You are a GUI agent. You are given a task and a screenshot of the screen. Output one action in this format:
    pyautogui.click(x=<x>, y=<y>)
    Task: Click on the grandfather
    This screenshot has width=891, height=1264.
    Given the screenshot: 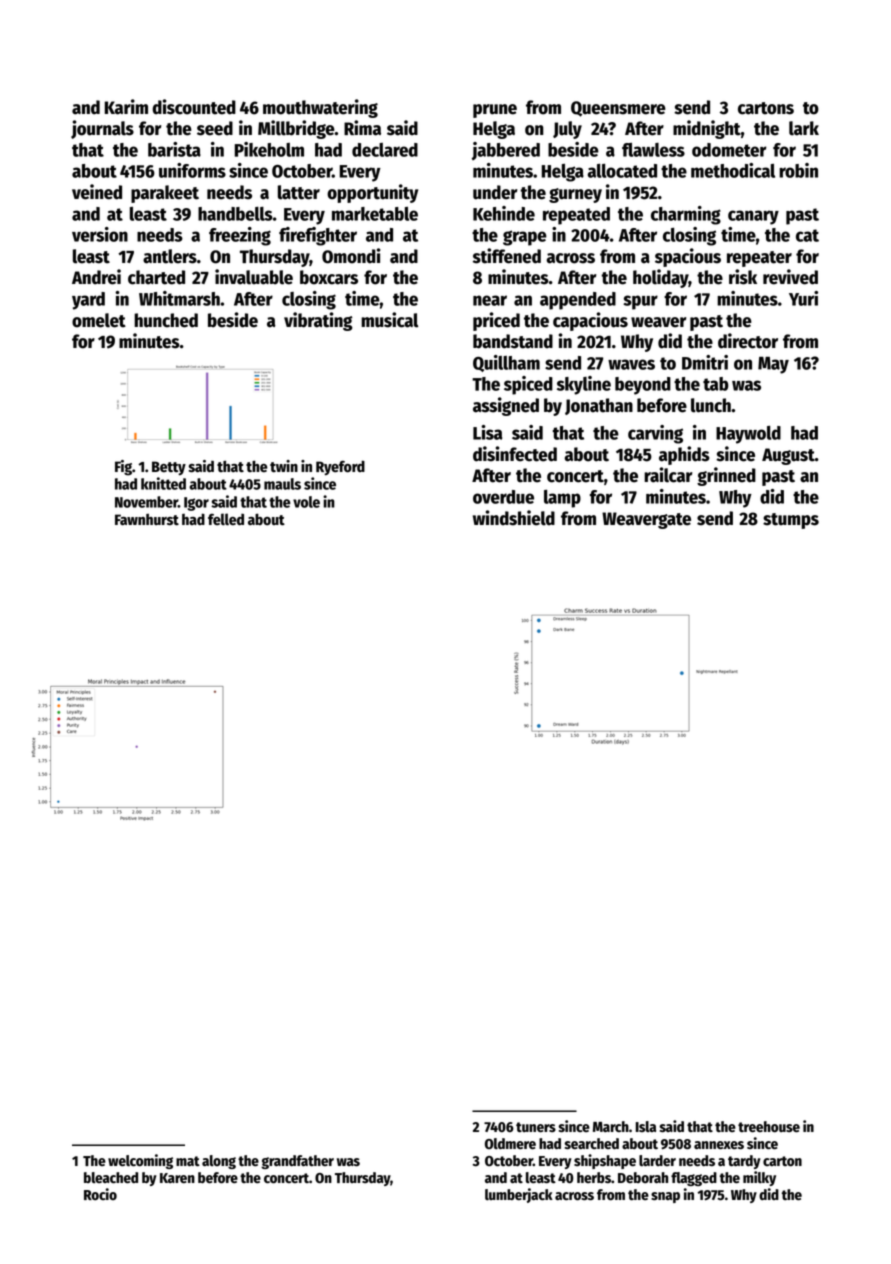 What is the action you would take?
    pyautogui.click(x=297, y=1162)
